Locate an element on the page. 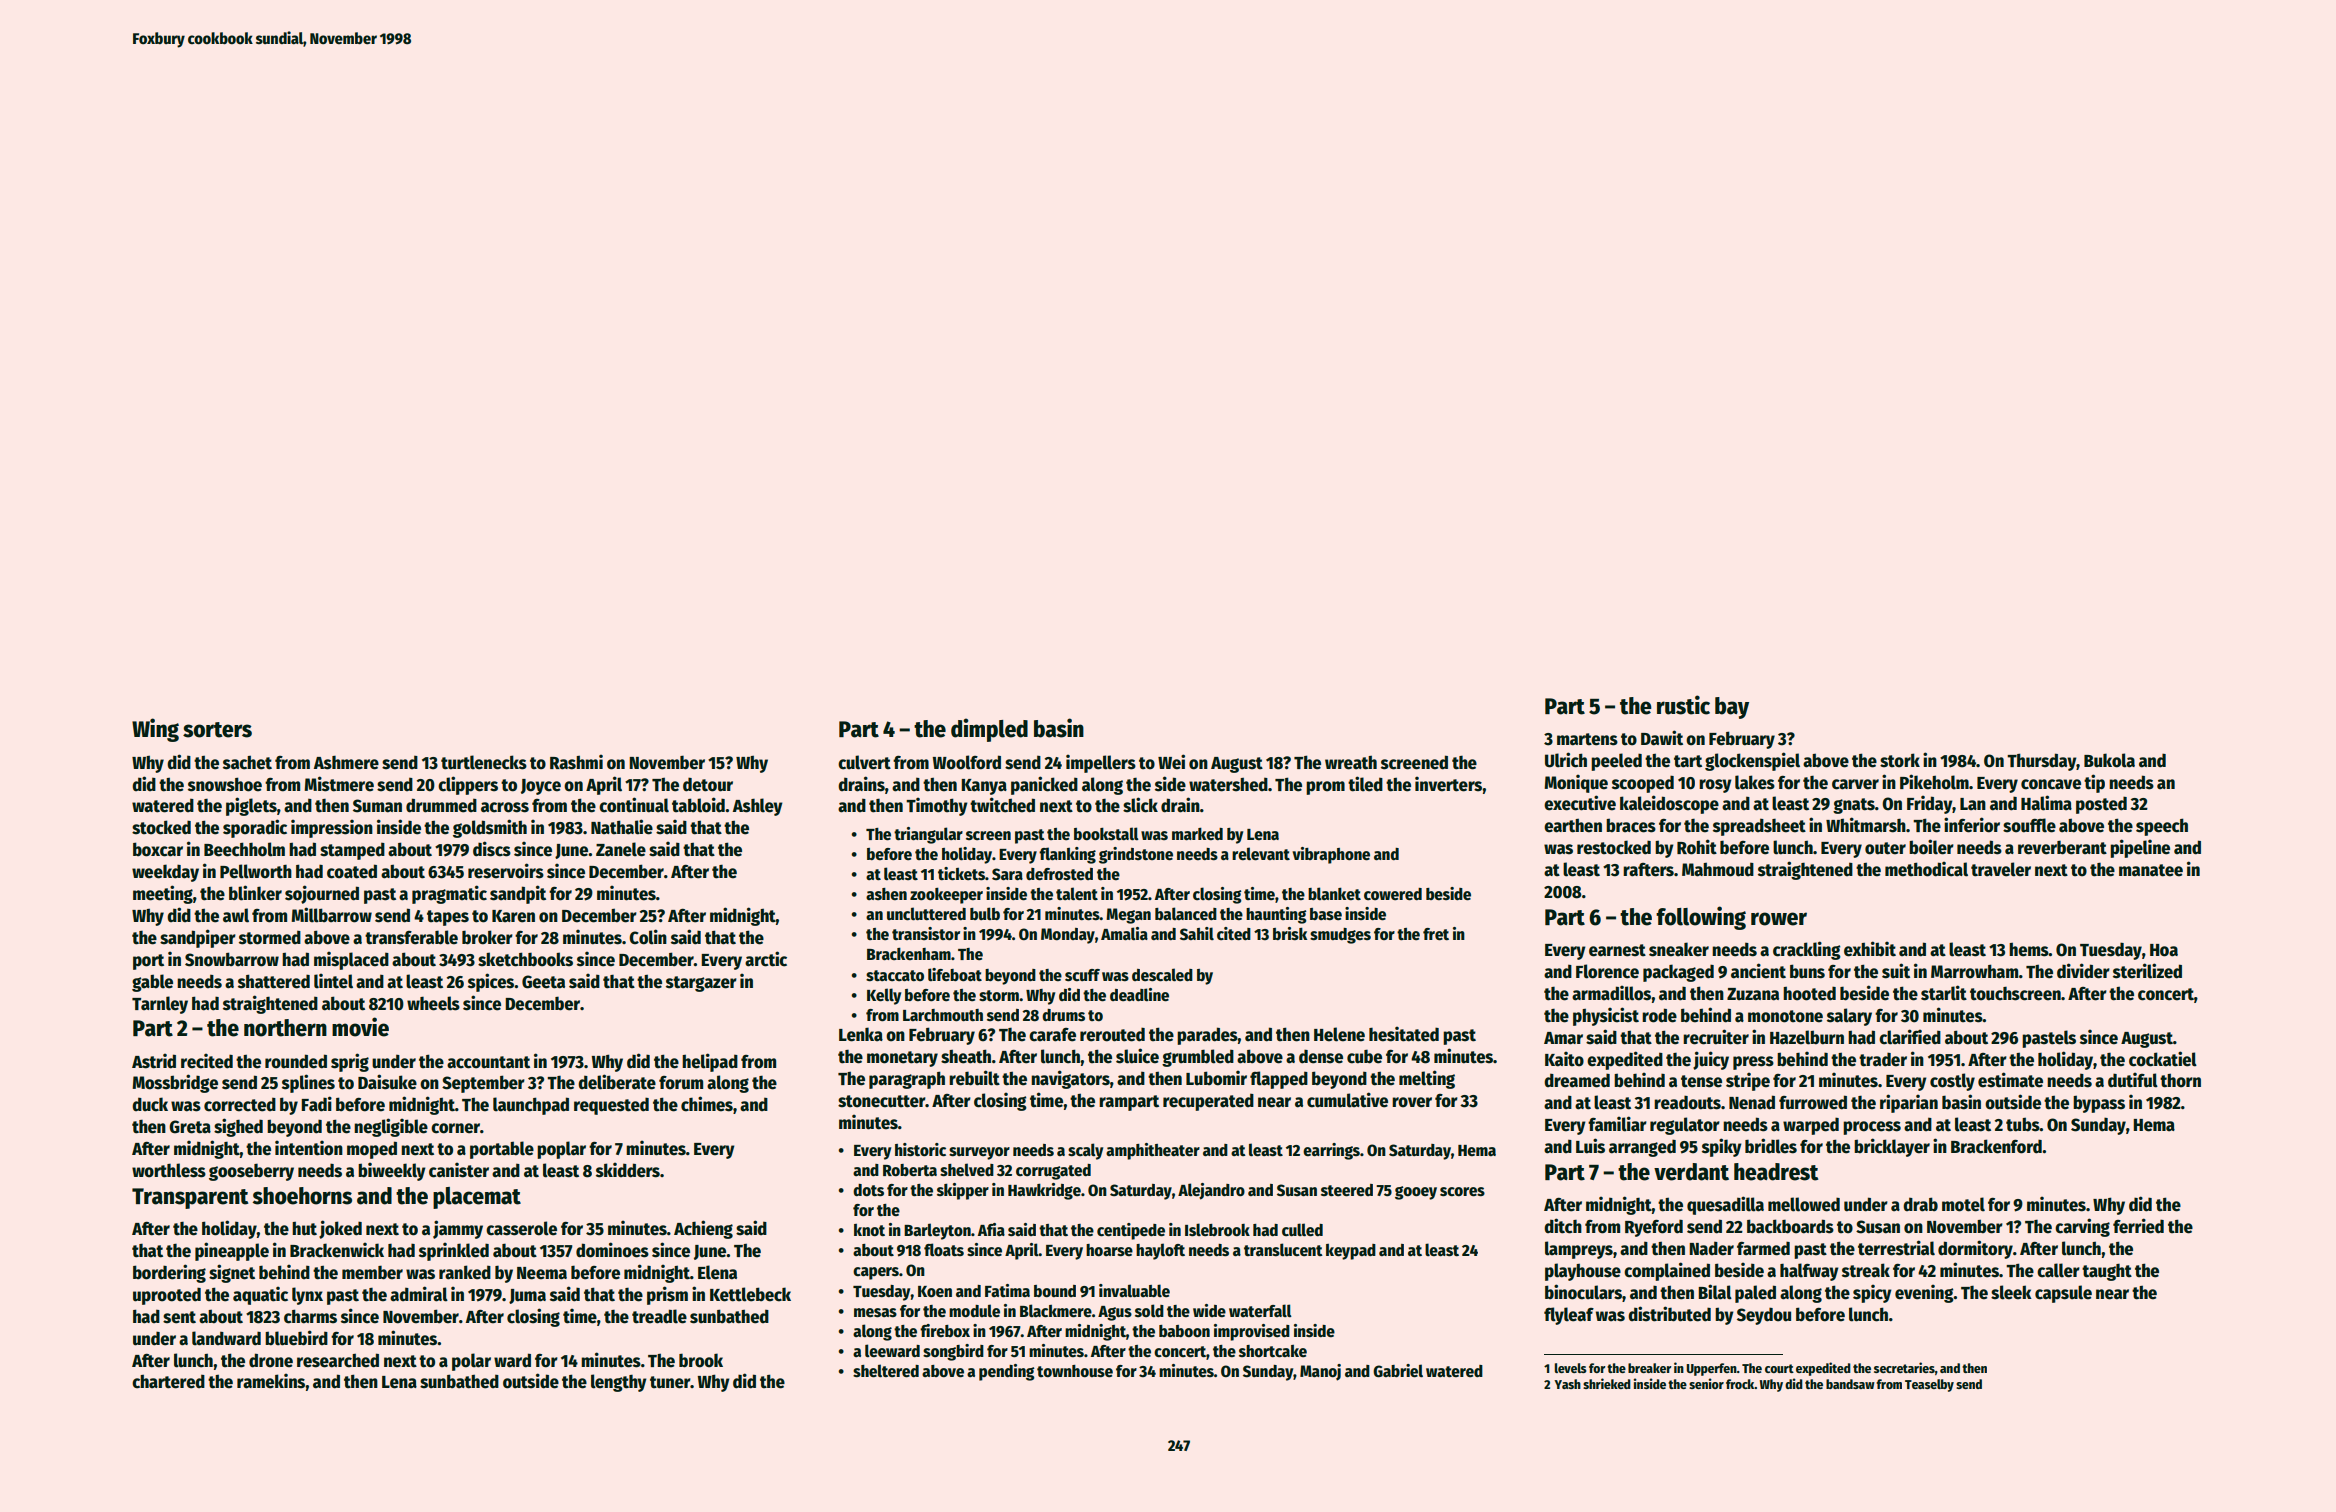  Rashmi is located at coordinates (576, 762).
